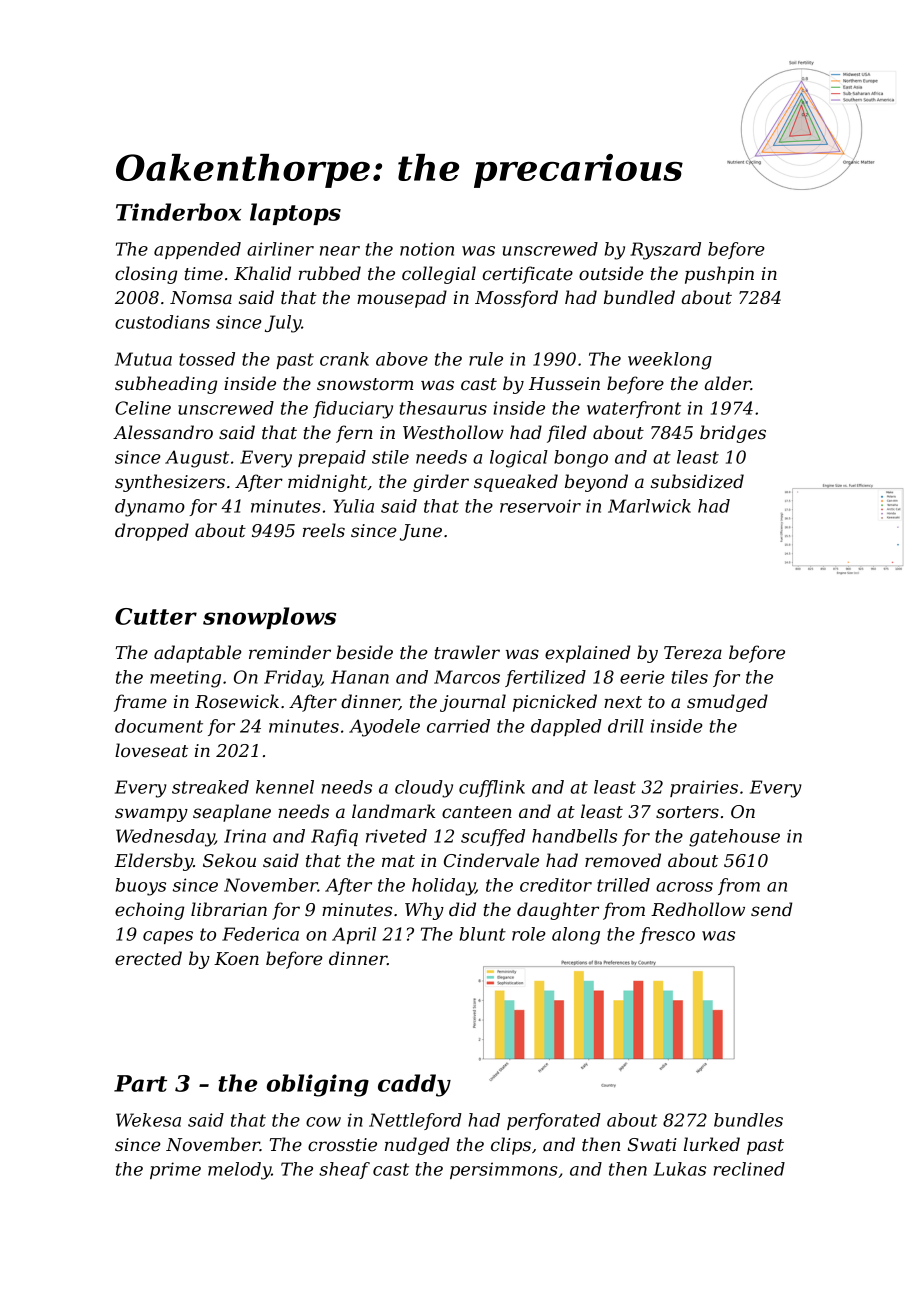  Describe the element at coordinates (623, 885) in the screenshot. I see `trilled` at that location.
